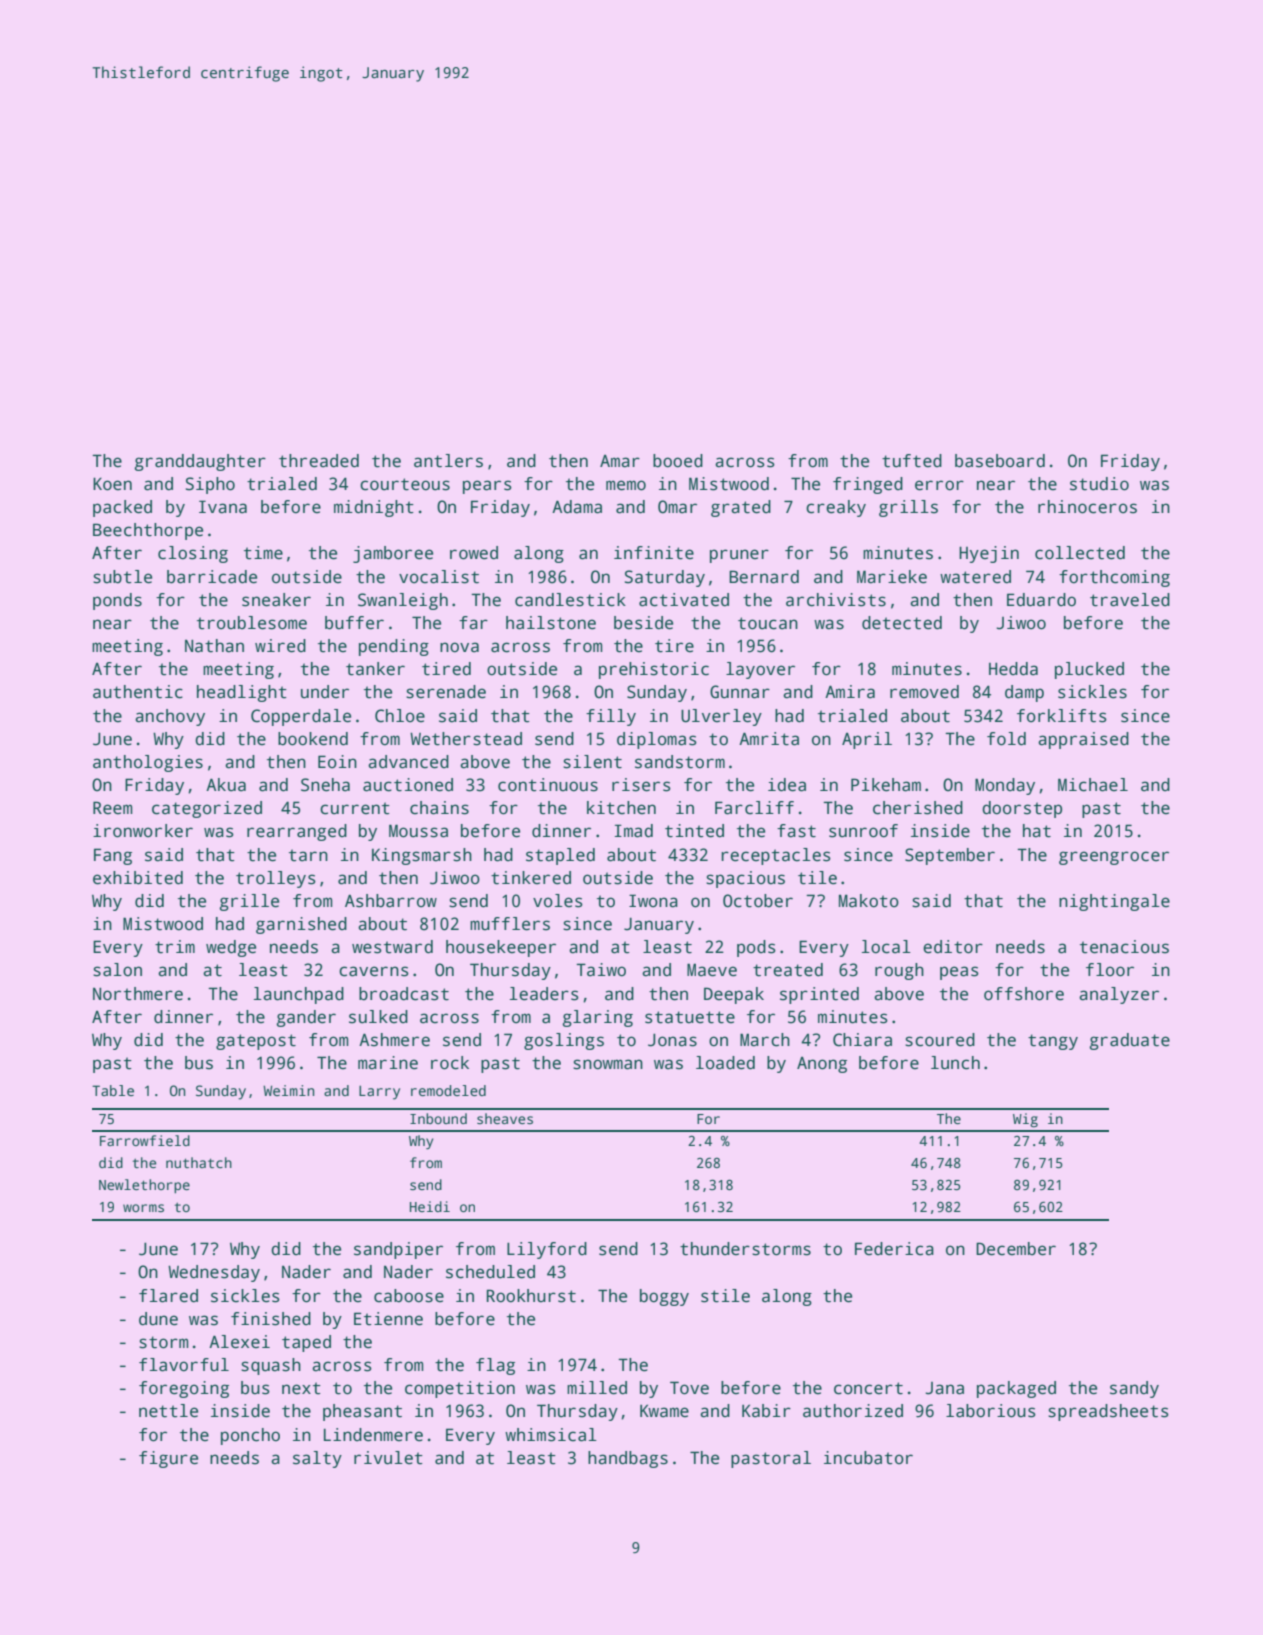  What do you see at coordinates (1016, 1249) in the image?
I see `December` at bounding box center [1016, 1249].
